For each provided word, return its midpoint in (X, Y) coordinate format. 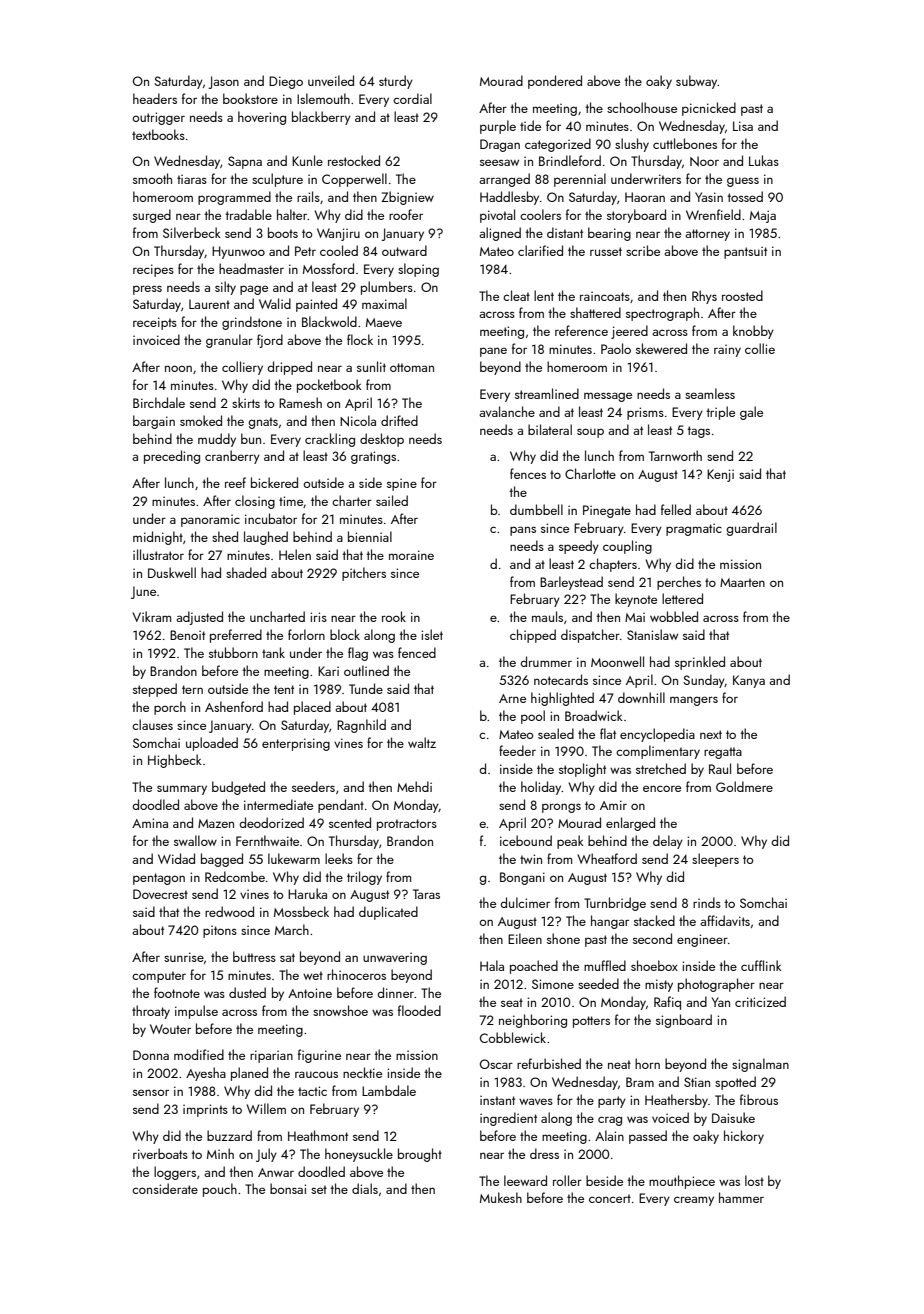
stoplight (582, 770)
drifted (399, 420)
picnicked (709, 109)
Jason (223, 82)
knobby (753, 332)
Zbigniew (407, 198)
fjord (270, 341)
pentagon (159, 879)
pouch (220, 1190)
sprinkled (700, 663)
